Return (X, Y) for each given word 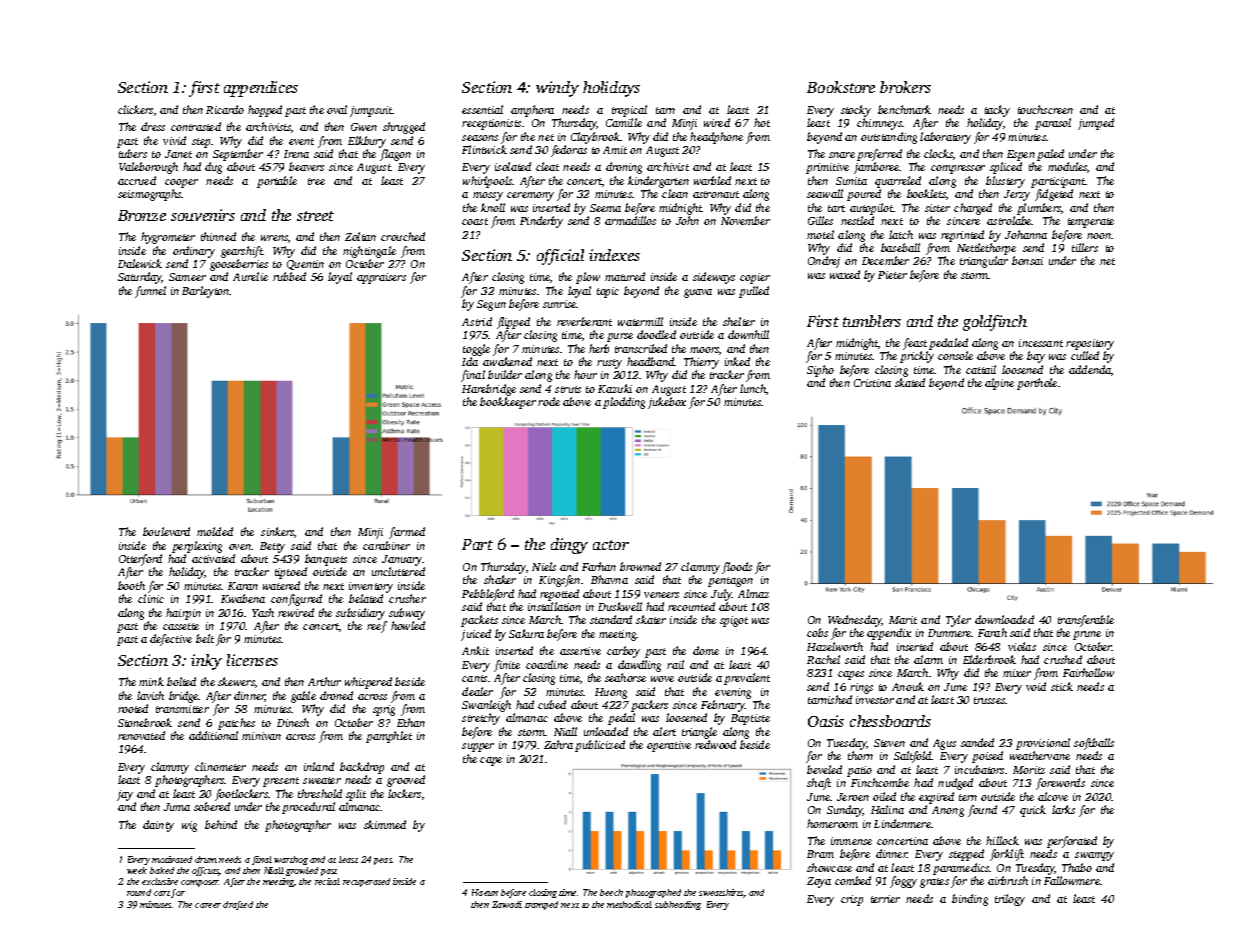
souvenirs (203, 215)
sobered (212, 806)
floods (737, 568)
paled (1050, 155)
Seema (605, 208)
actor (611, 545)
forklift (1007, 855)
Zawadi (507, 904)
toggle (476, 350)
